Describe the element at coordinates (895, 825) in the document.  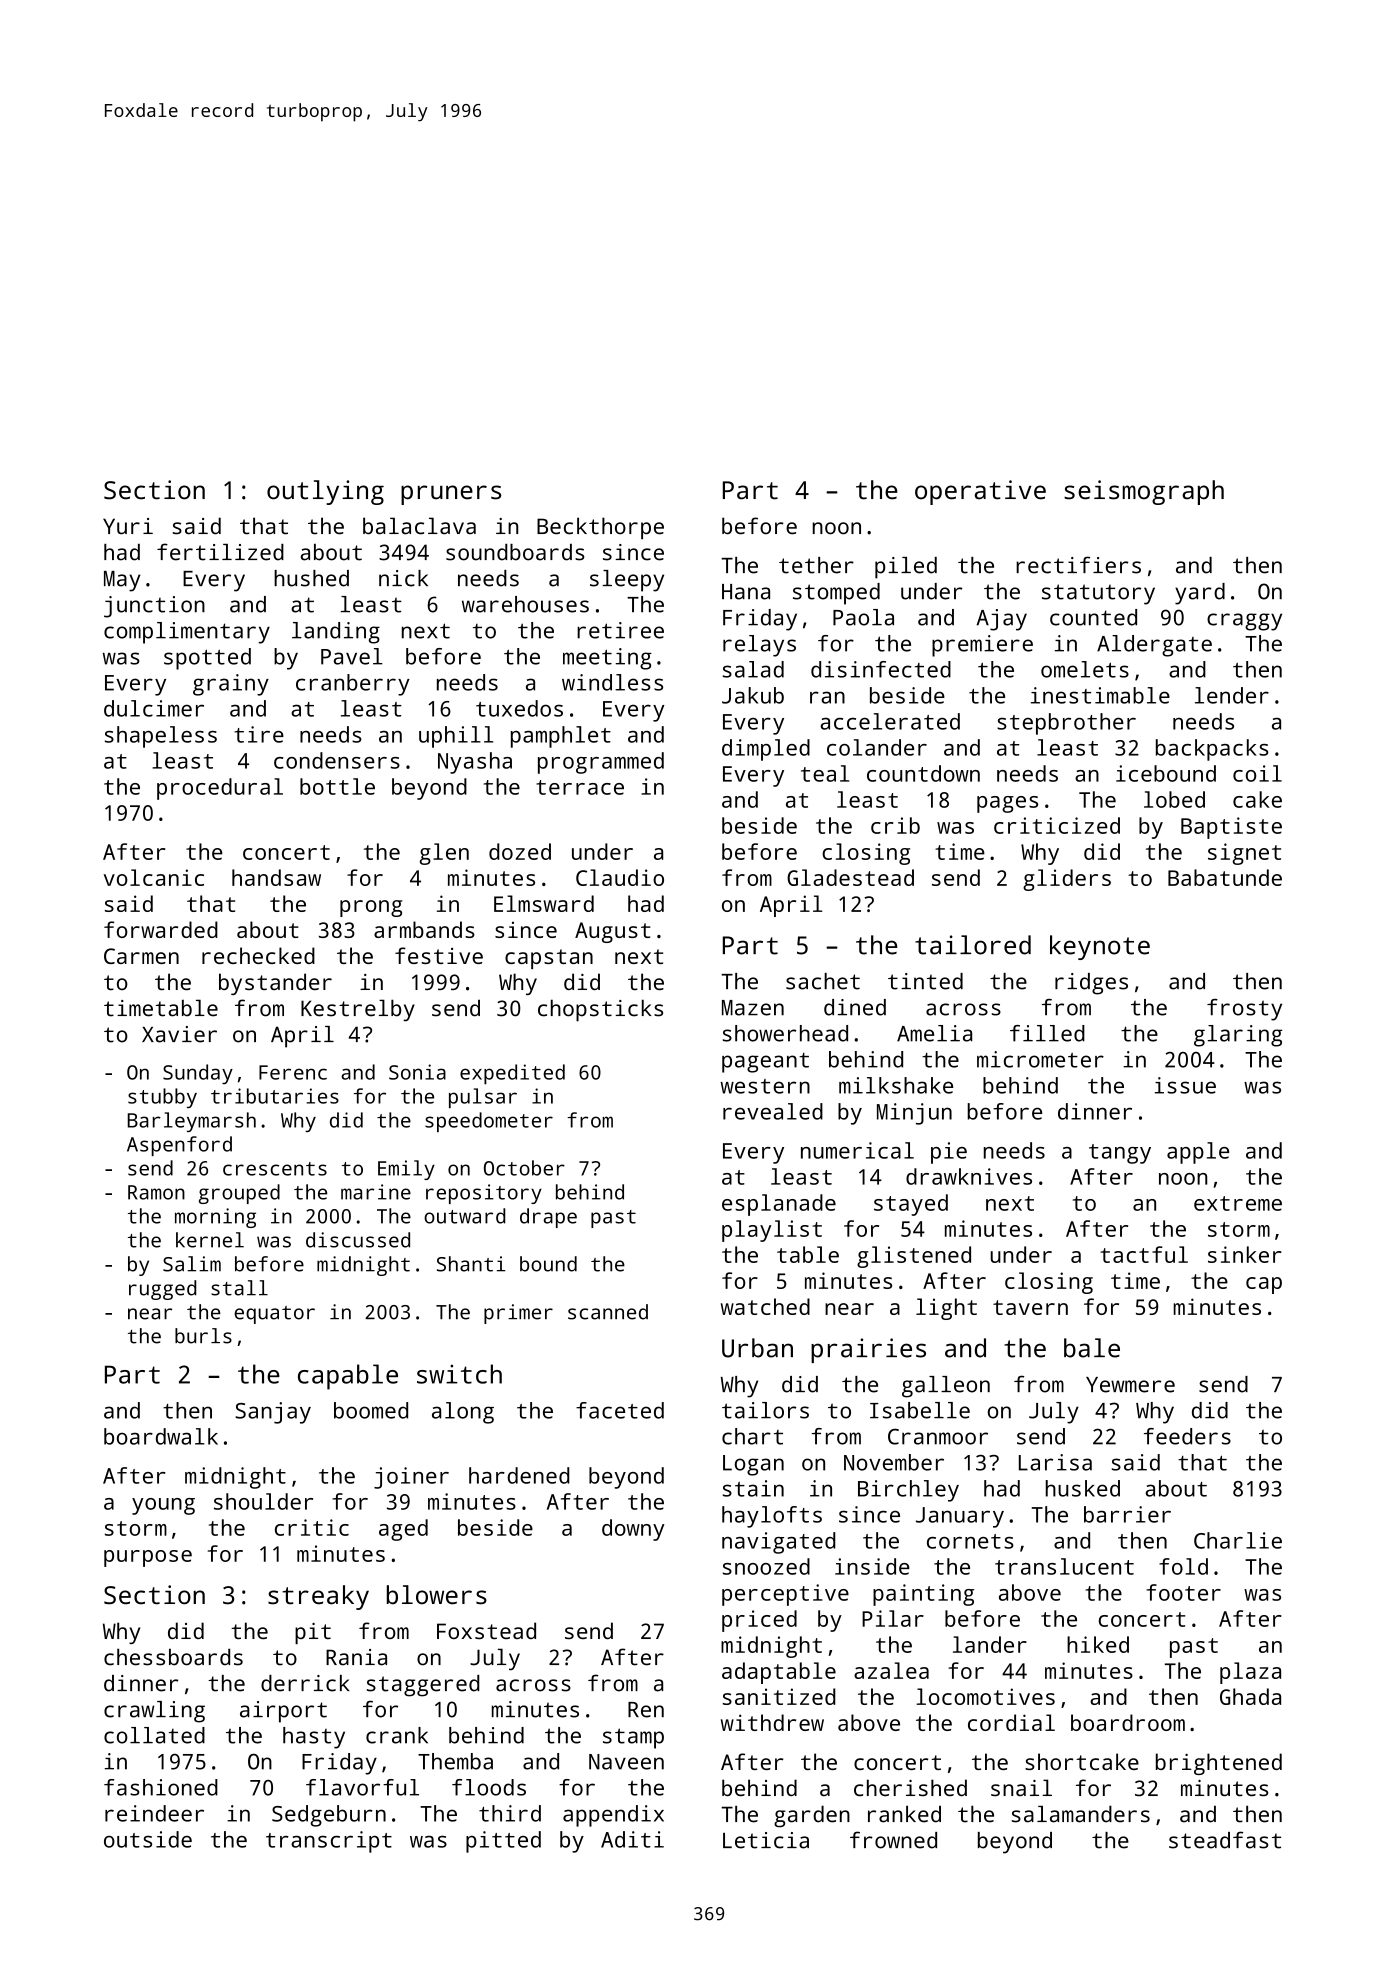
I see `crib` at that location.
